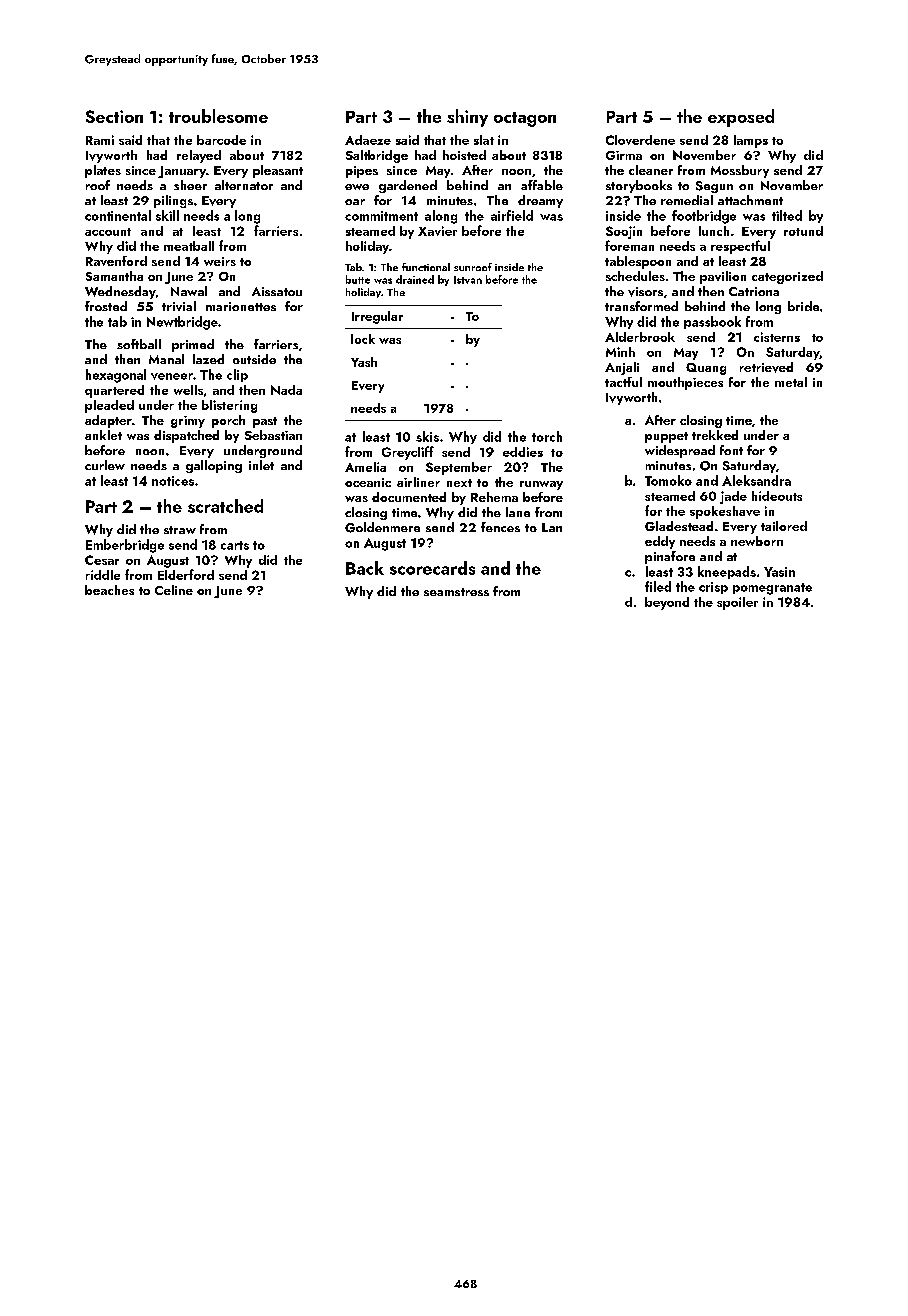  I want to click on Yasin, so click(779, 572).
